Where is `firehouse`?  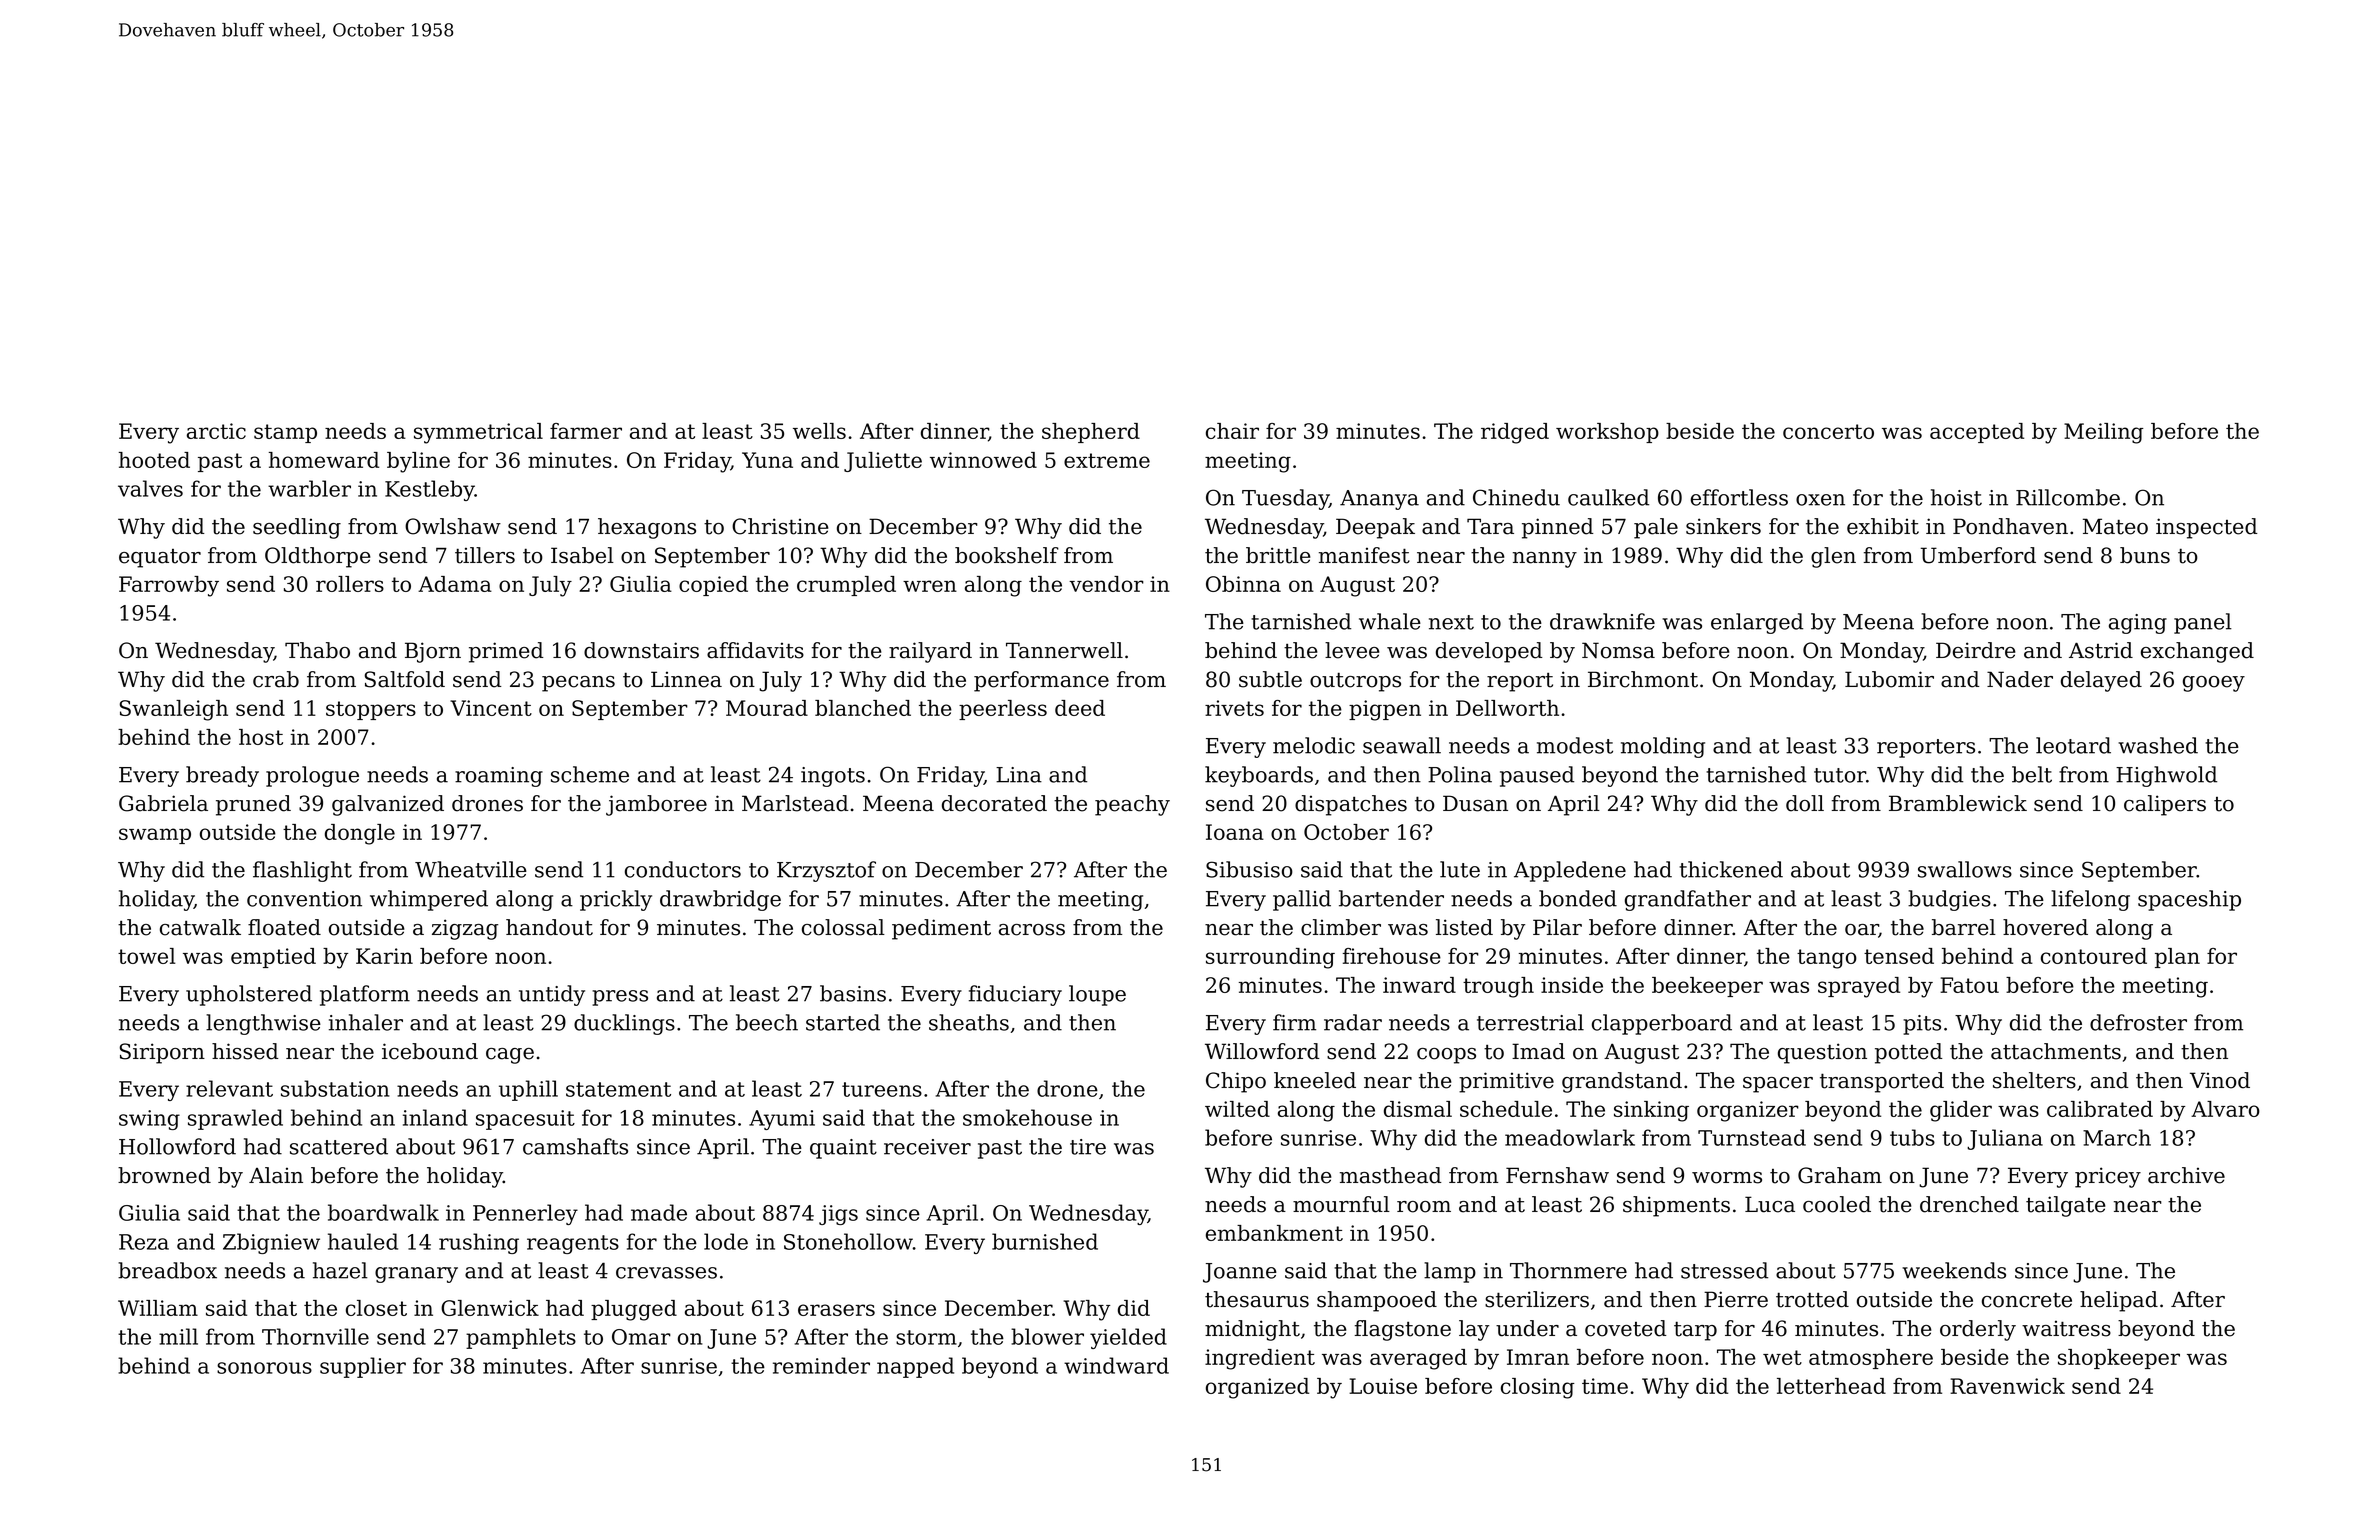
firehouse is located at coordinates (1392, 956).
